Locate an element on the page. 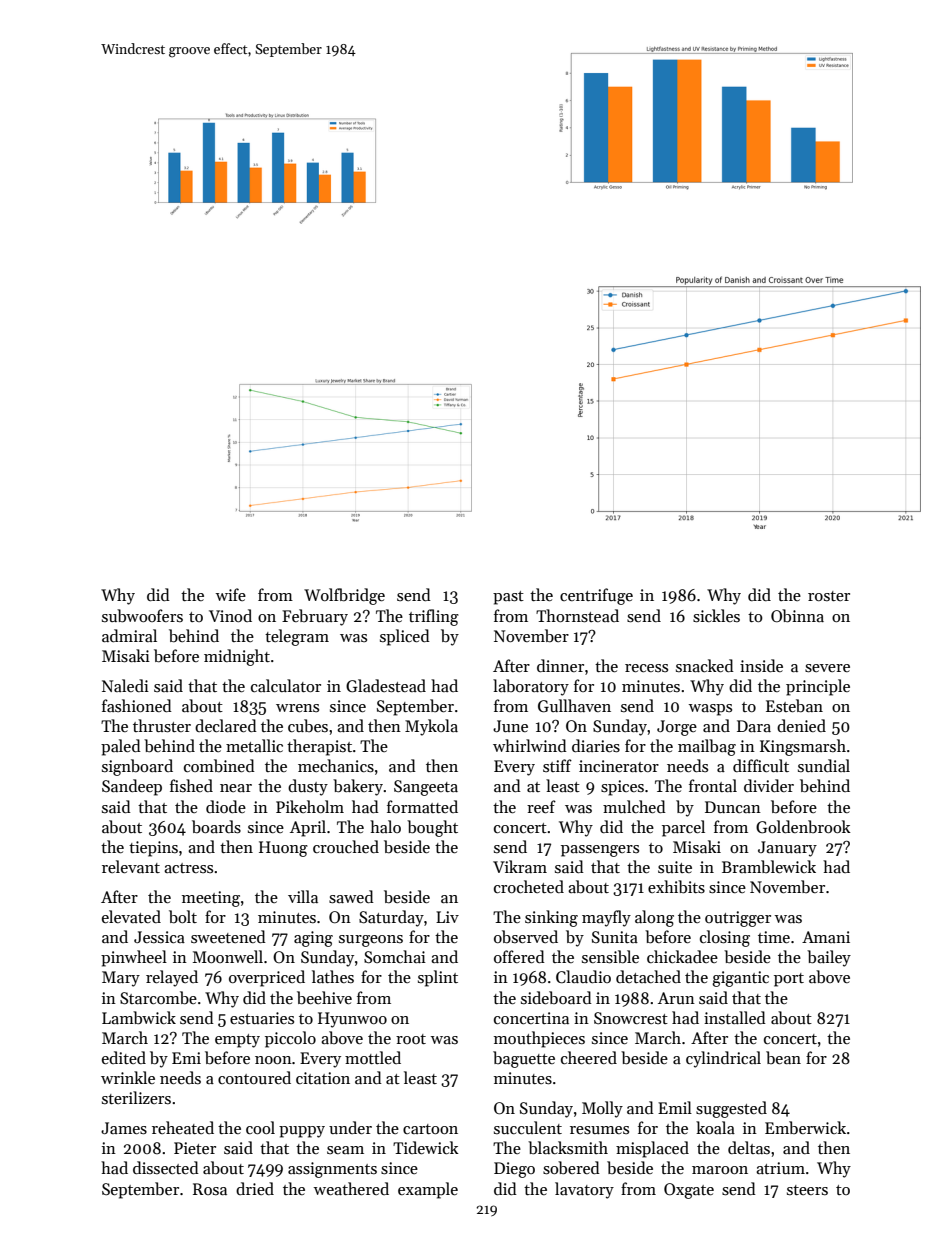 The width and height of the document is (952, 1233). combined is located at coordinates (219, 765).
